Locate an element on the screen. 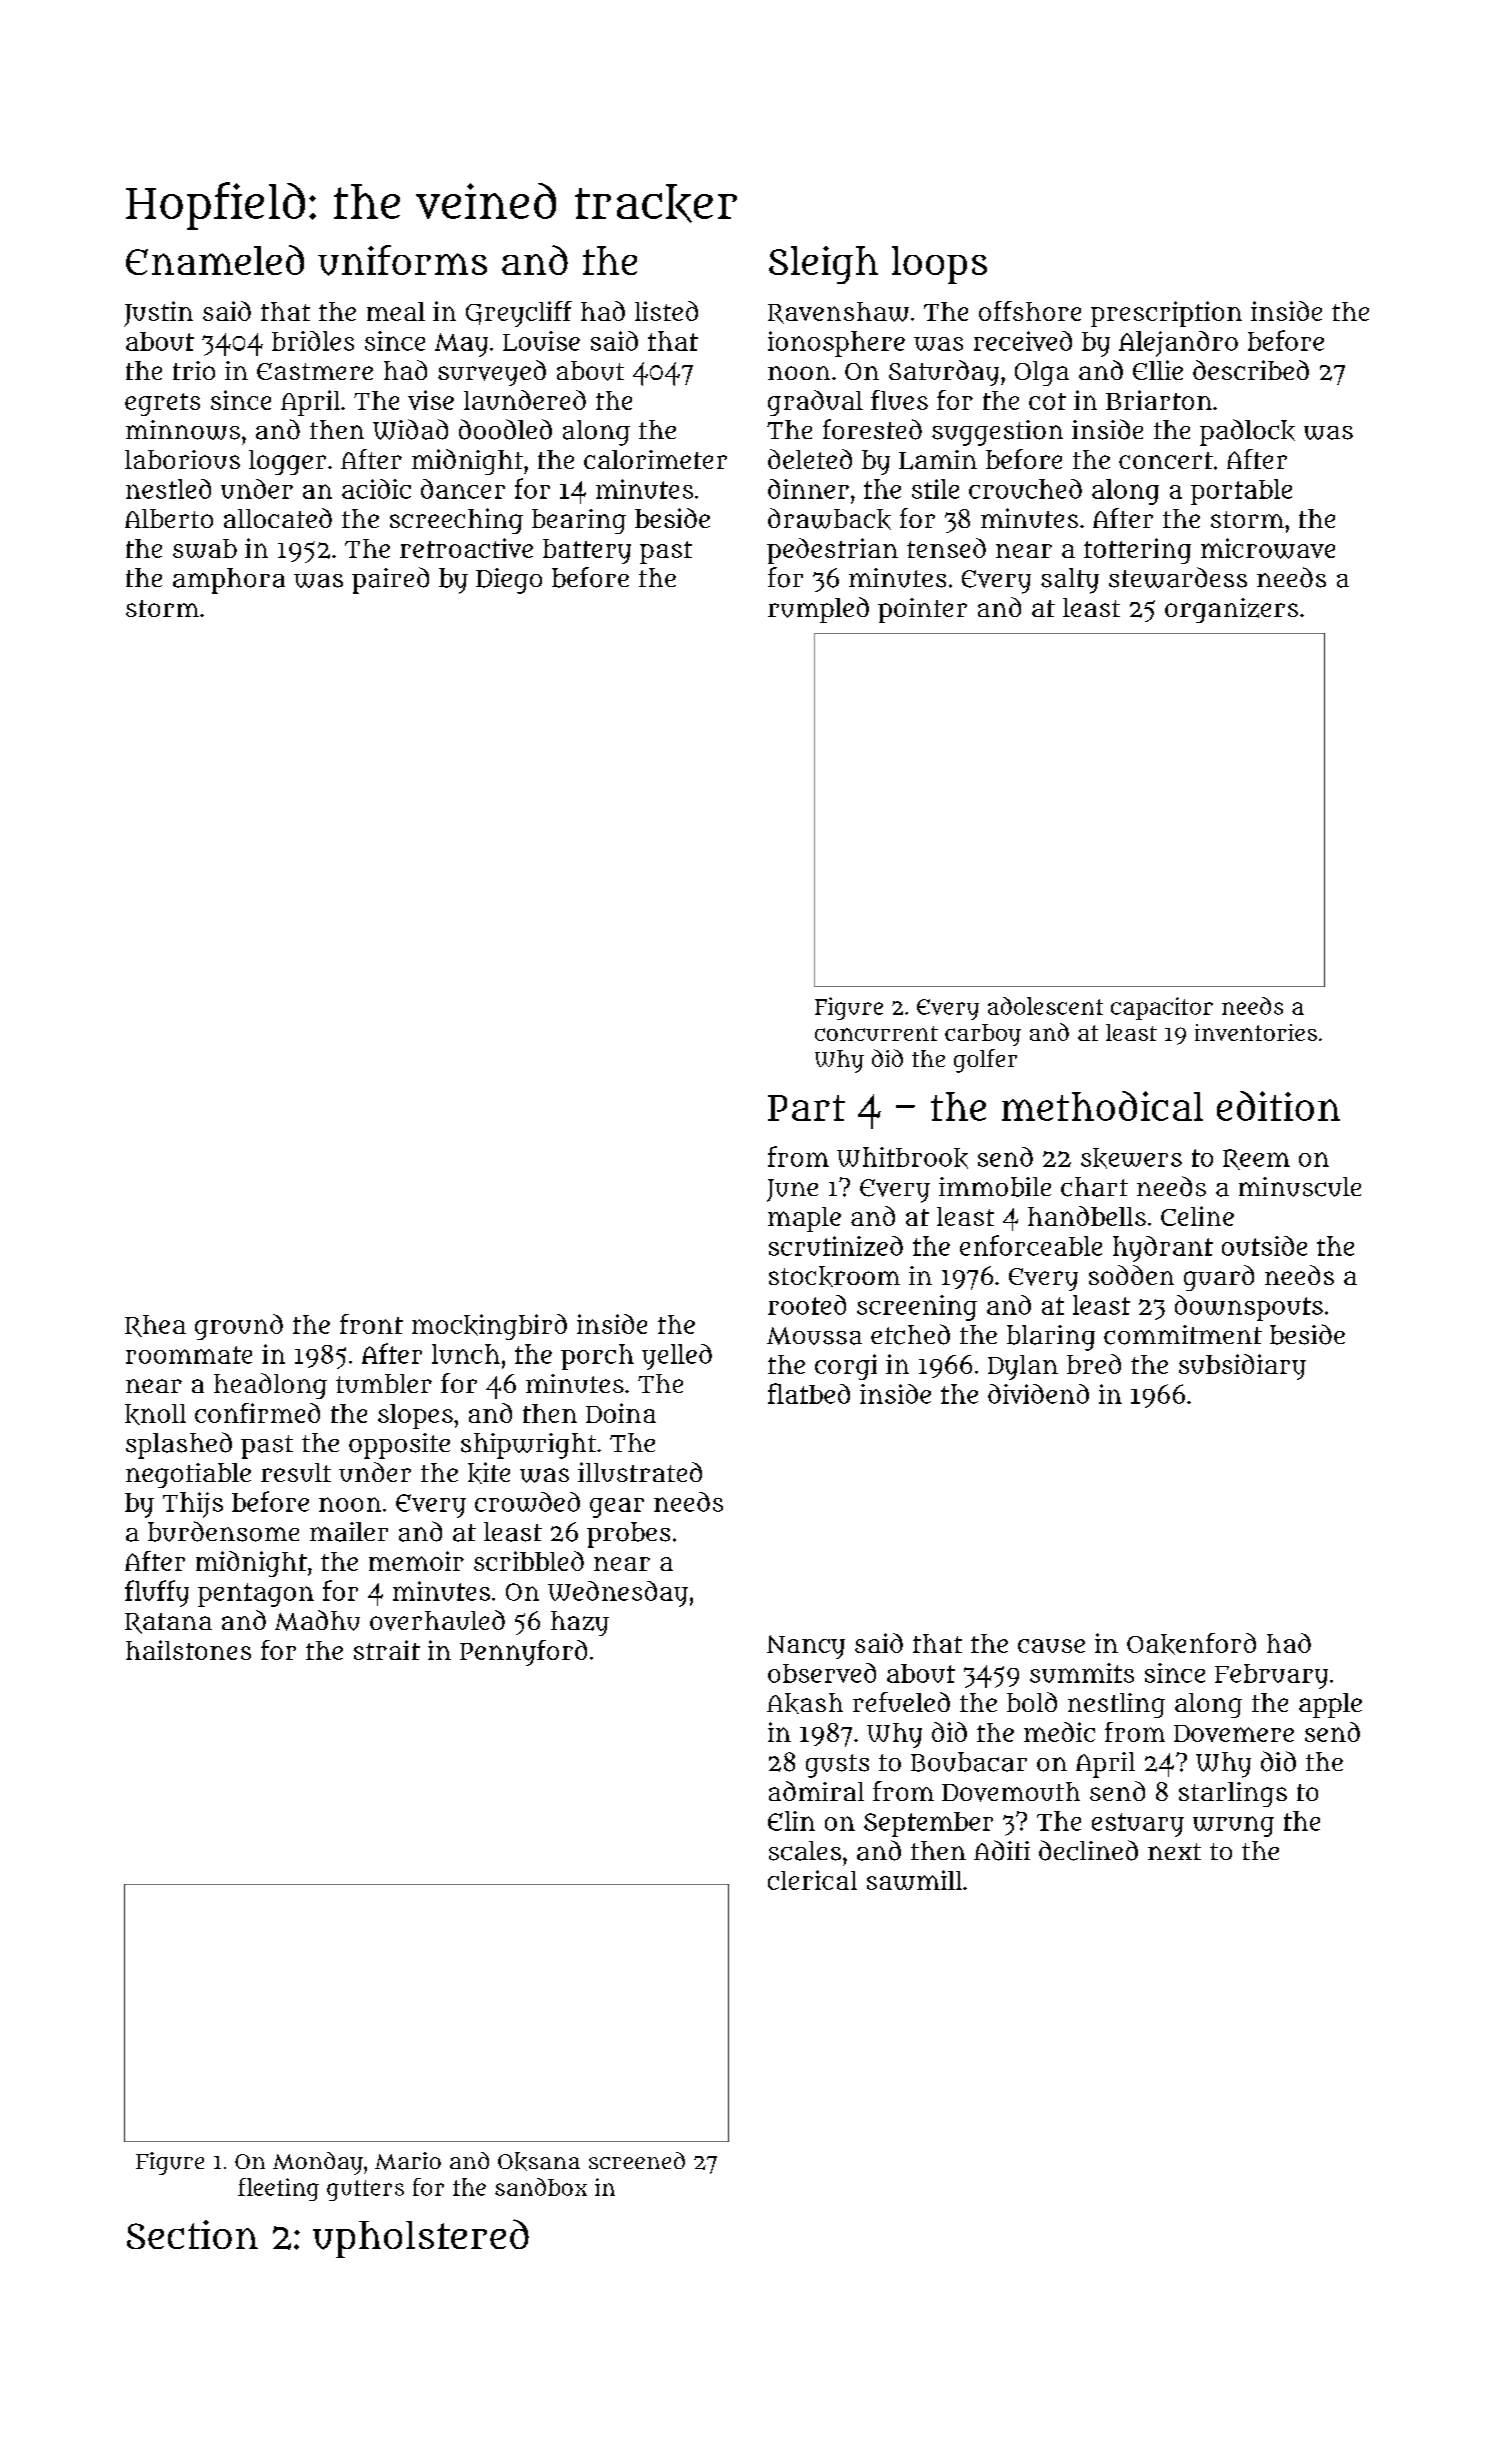  amphora is located at coordinates (229, 581).
